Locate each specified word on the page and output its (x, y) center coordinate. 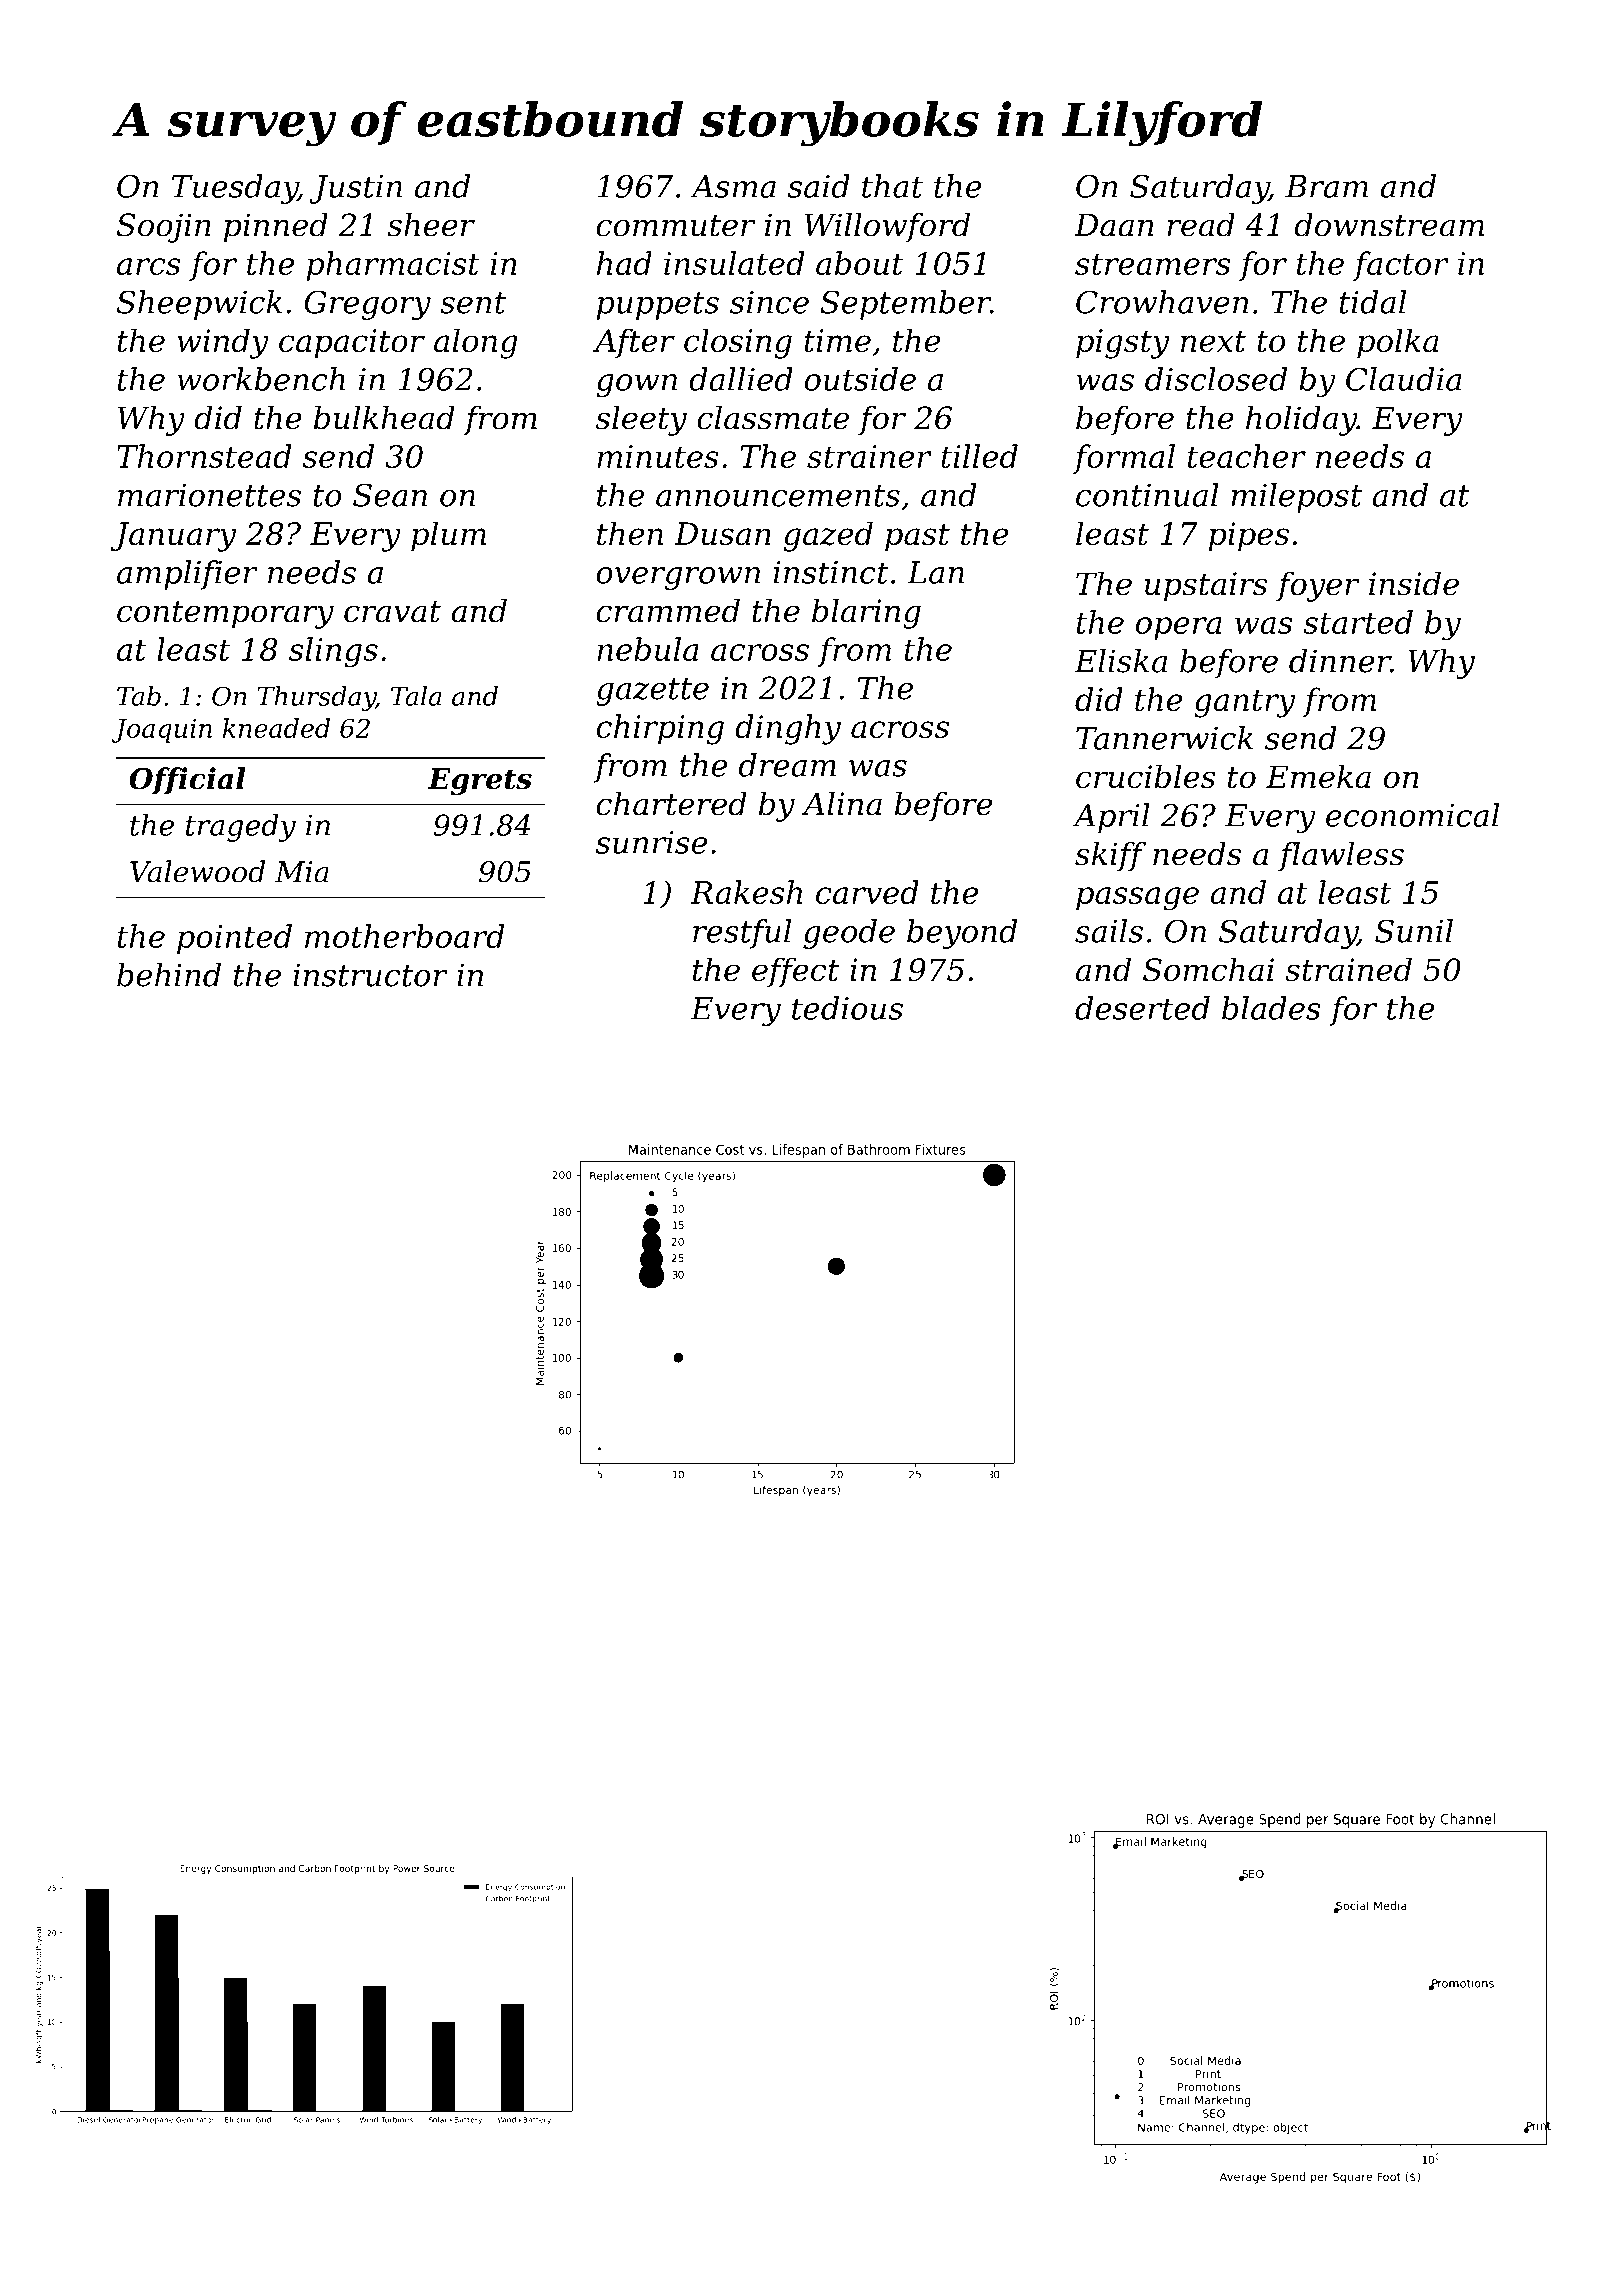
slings (333, 652)
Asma (733, 186)
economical (1412, 815)
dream (787, 765)
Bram (1326, 186)
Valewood (197, 871)
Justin (355, 189)
